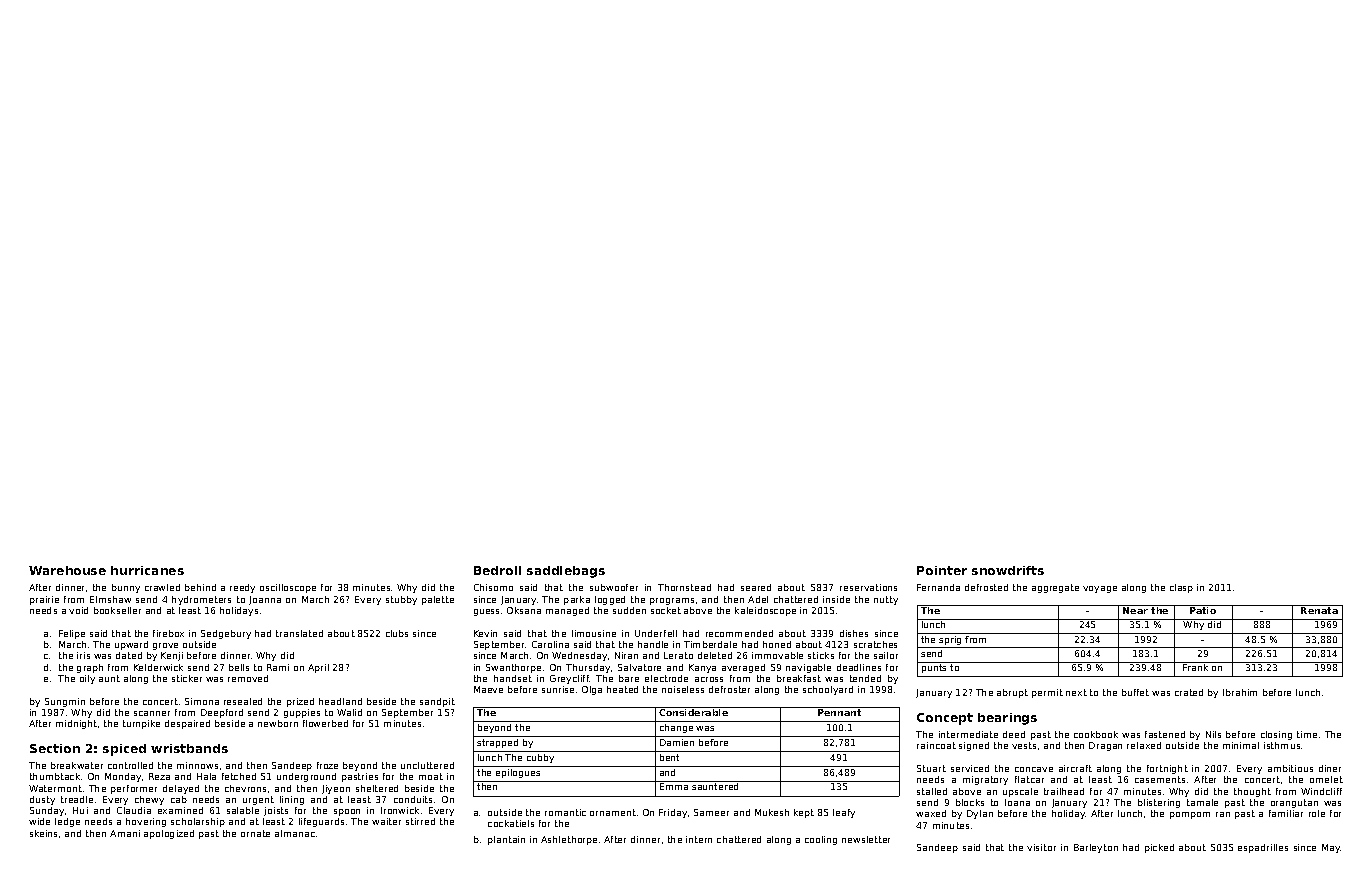  Describe the element at coordinates (1181, 588) in the screenshot. I see `clasp` at that location.
